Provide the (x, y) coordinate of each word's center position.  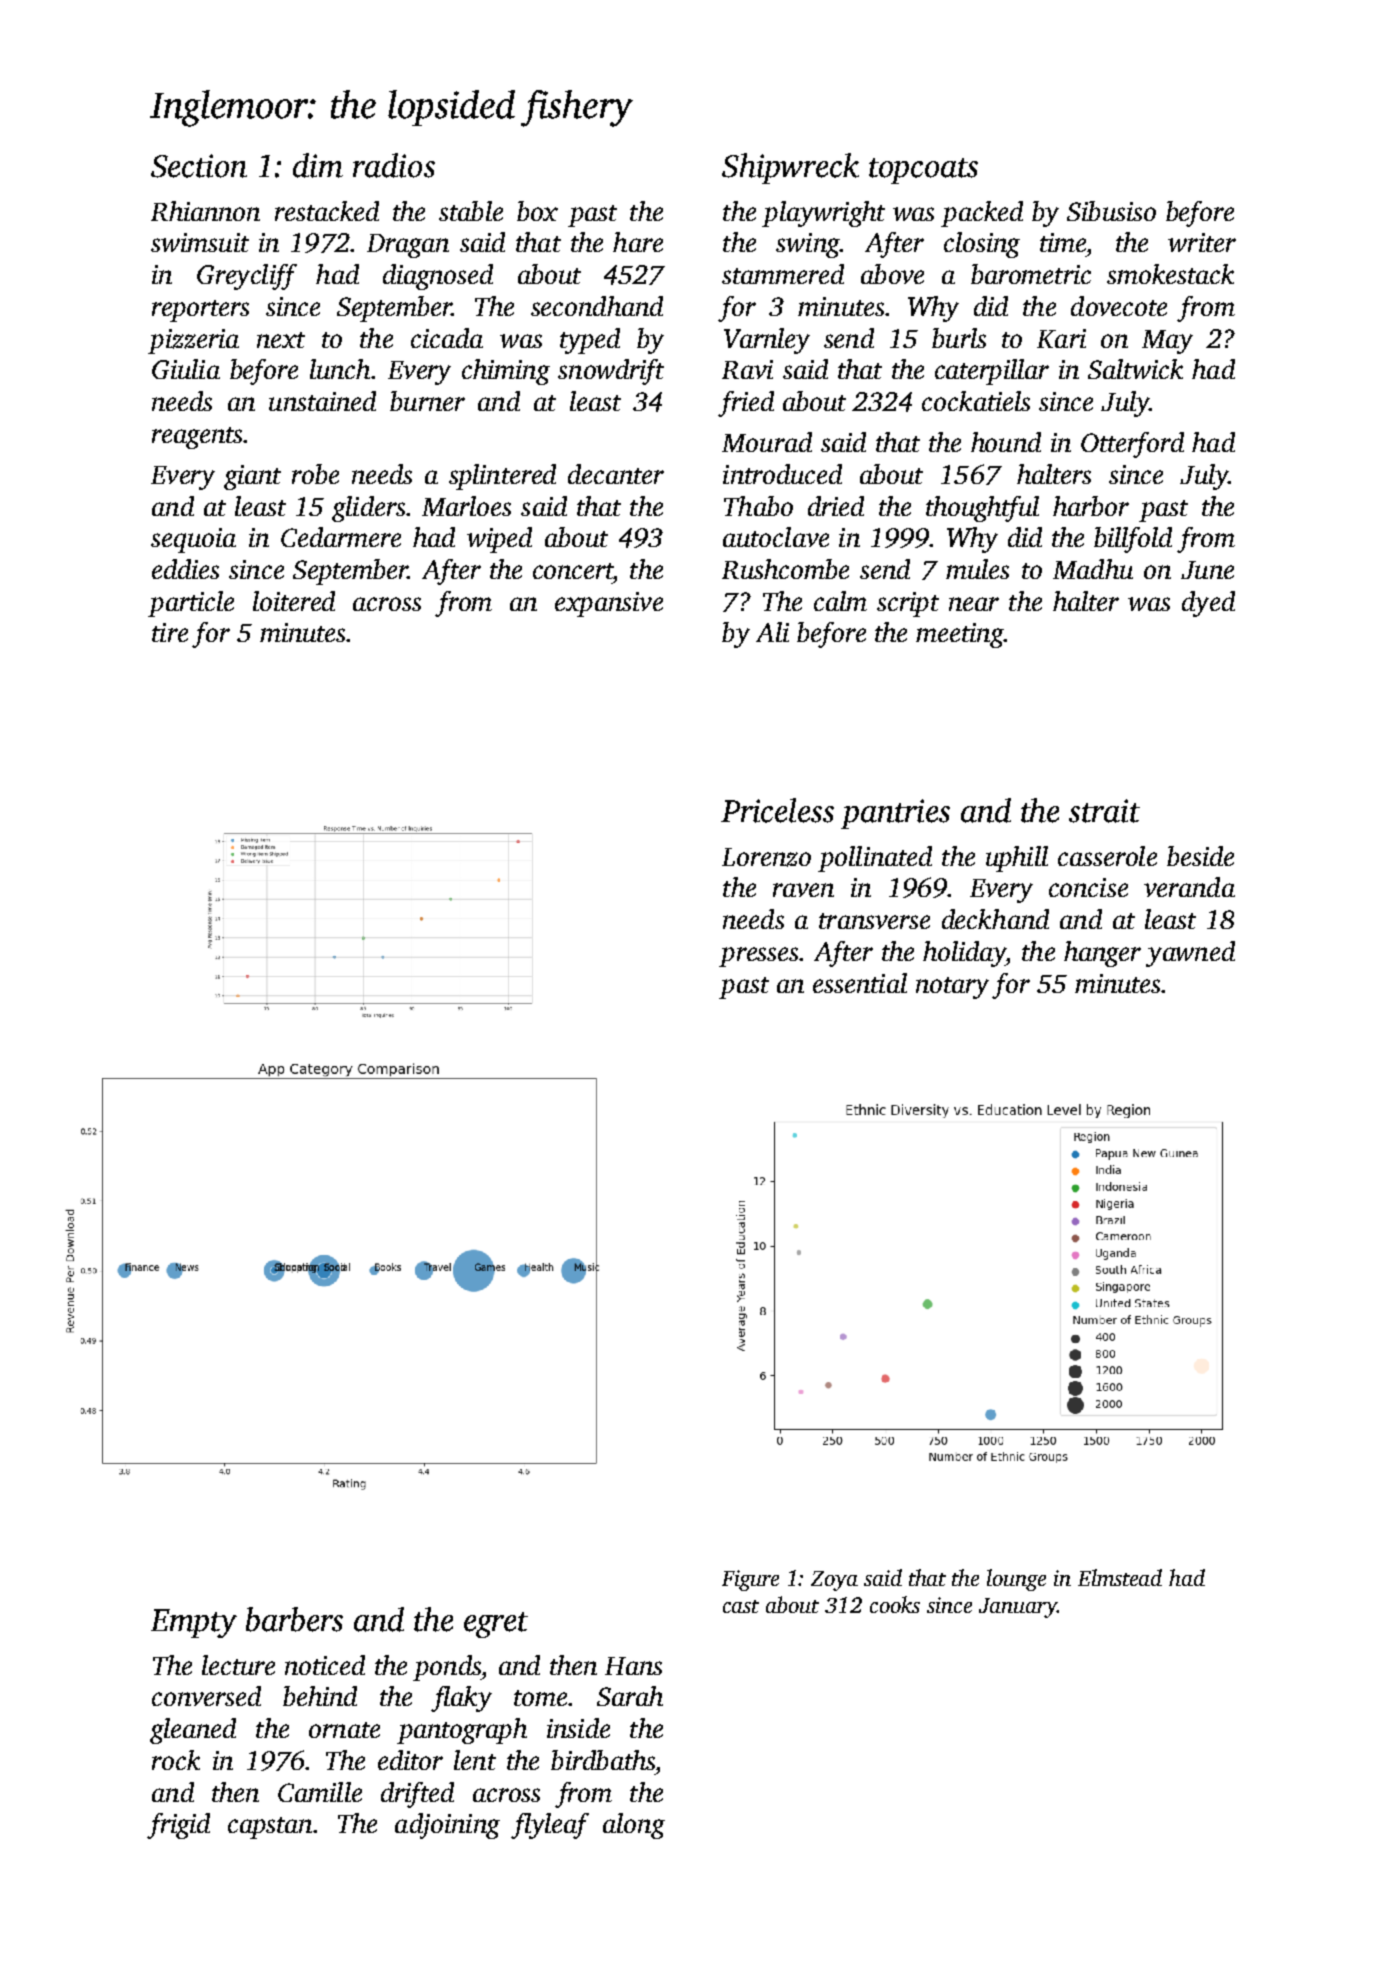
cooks (895, 1604)
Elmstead (1120, 1577)
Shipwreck (790, 168)
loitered (294, 601)
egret (496, 1625)
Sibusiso (1111, 211)
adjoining (447, 1826)
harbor (1091, 506)
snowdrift (611, 372)
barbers (294, 1619)
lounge (1016, 1580)
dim (318, 165)
